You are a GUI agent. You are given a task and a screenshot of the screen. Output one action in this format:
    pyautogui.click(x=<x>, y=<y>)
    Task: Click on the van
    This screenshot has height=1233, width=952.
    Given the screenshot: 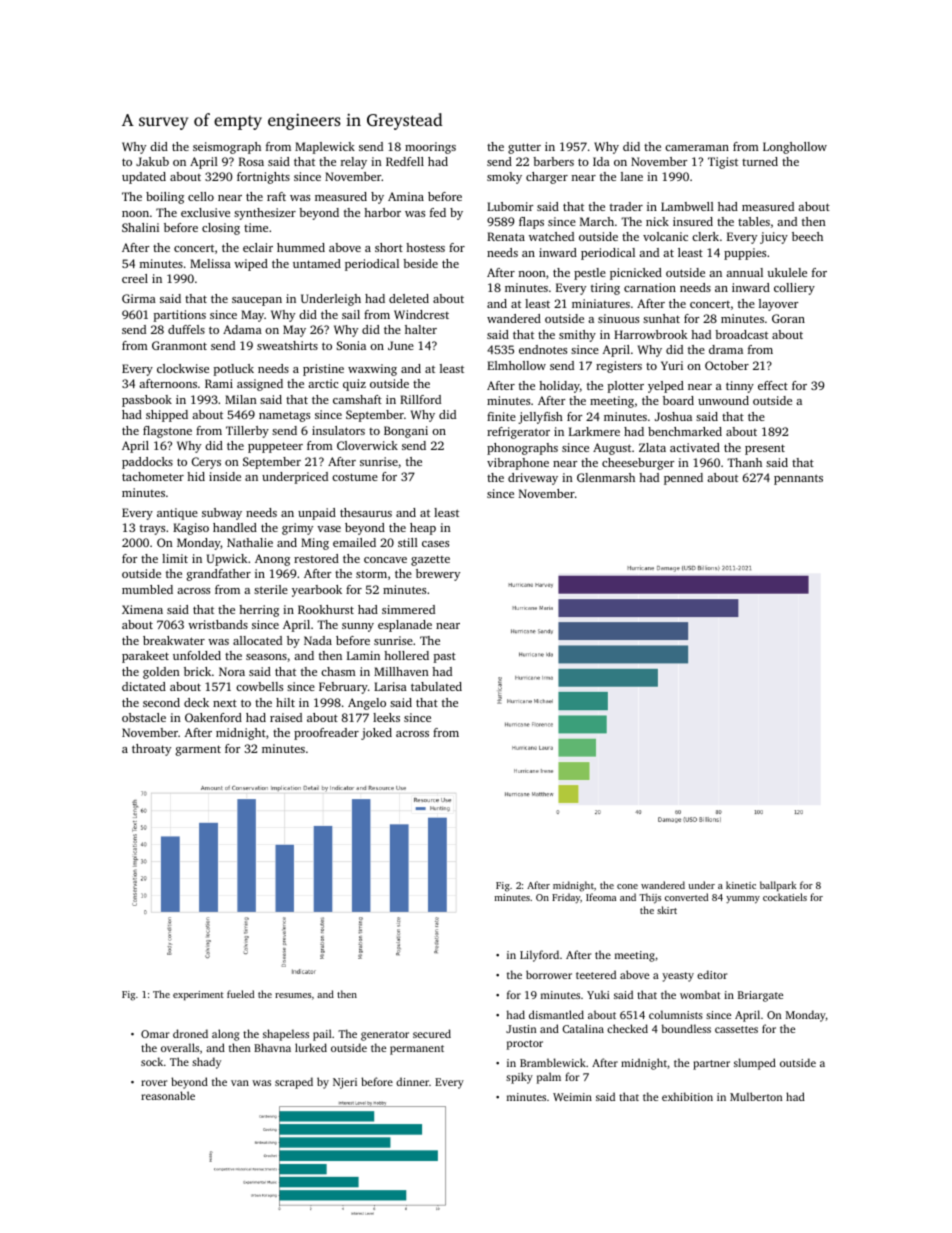 What is the action you would take?
    pyautogui.click(x=240, y=1083)
